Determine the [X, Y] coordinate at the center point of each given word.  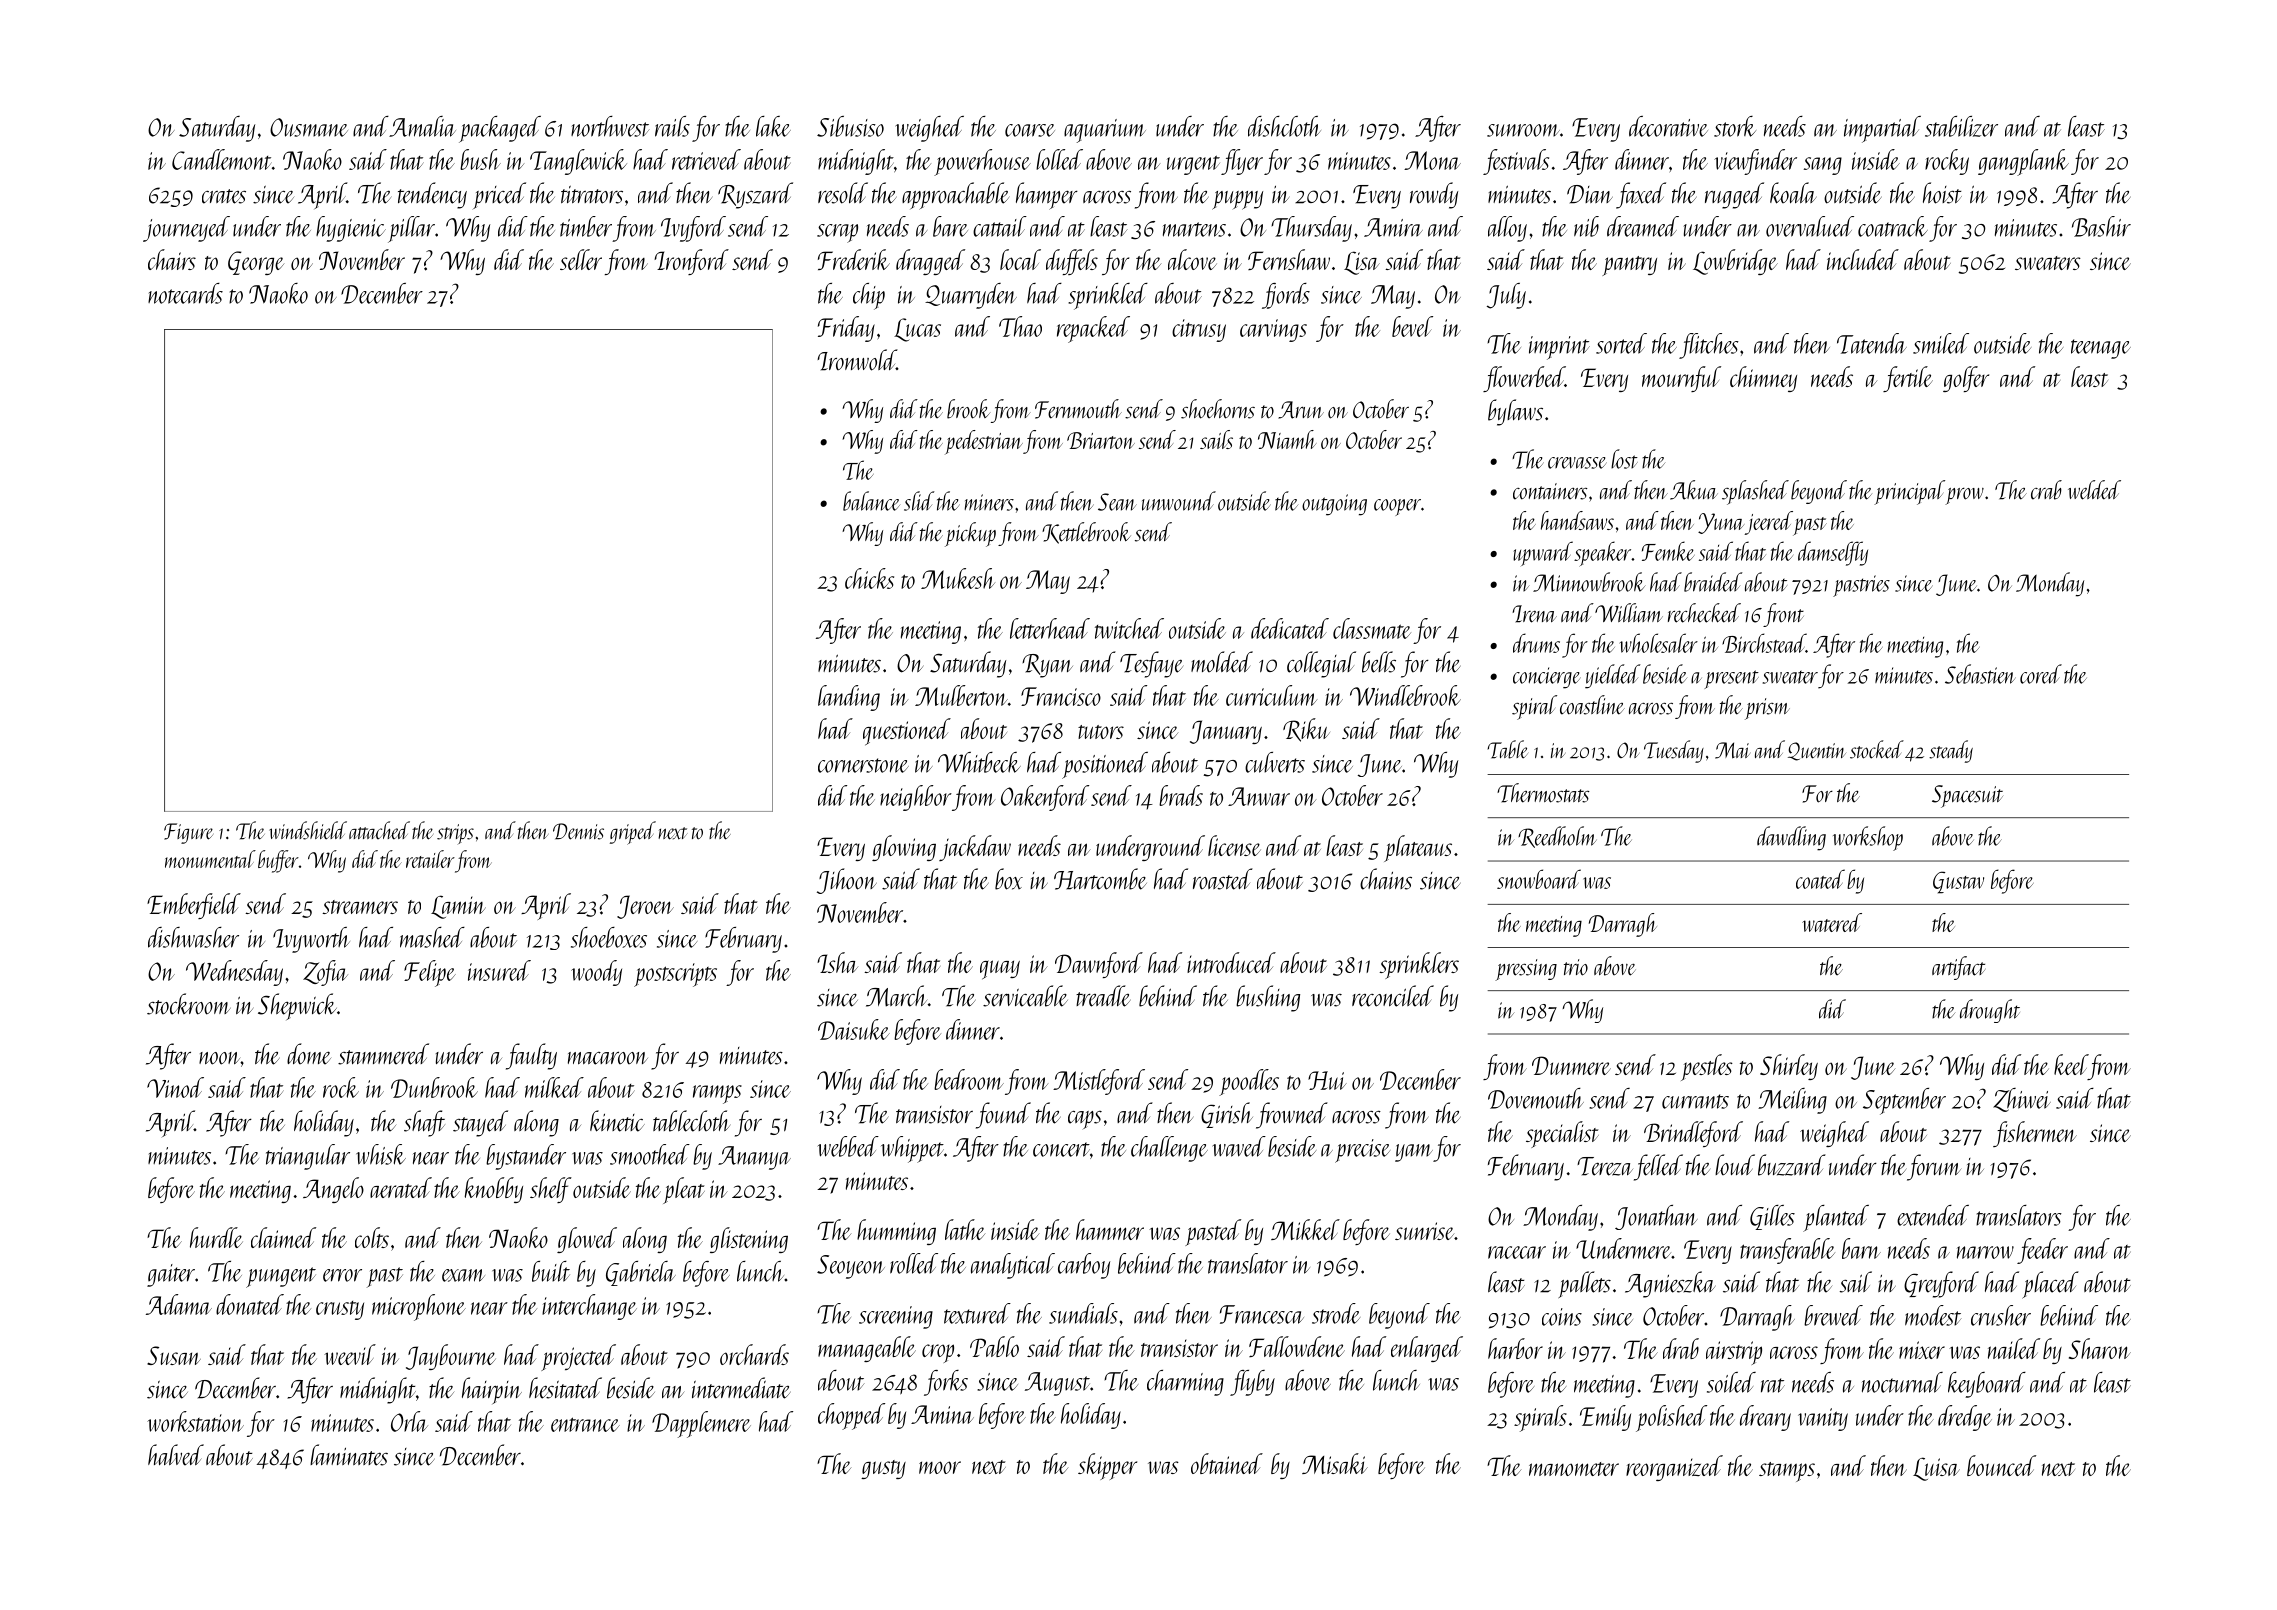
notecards [185, 293]
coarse [1030, 130]
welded [2094, 490]
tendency [432, 195]
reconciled [1393, 996]
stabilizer [1961, 126]
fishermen [2035, 1134]
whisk [381, 1154]
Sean [1117, 502]
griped [633, 833]
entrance [585, 1424]
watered [1832, 922]
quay [1000, 970]
